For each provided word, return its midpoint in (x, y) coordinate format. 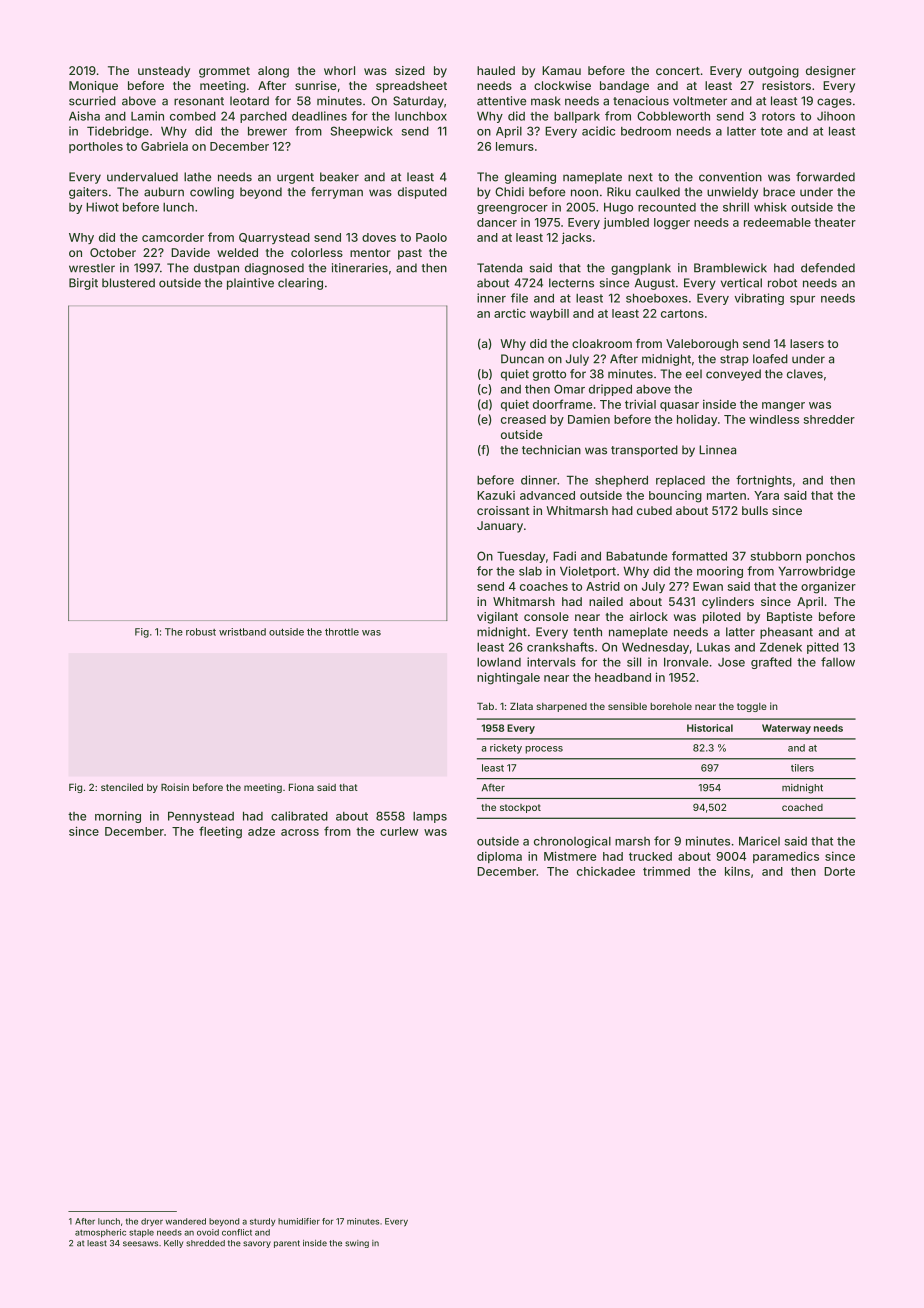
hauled (496, 70)
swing (357, 1244)
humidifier (299, 1221)
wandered (185, 1221)
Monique (93, 87)
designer (831, 72)
